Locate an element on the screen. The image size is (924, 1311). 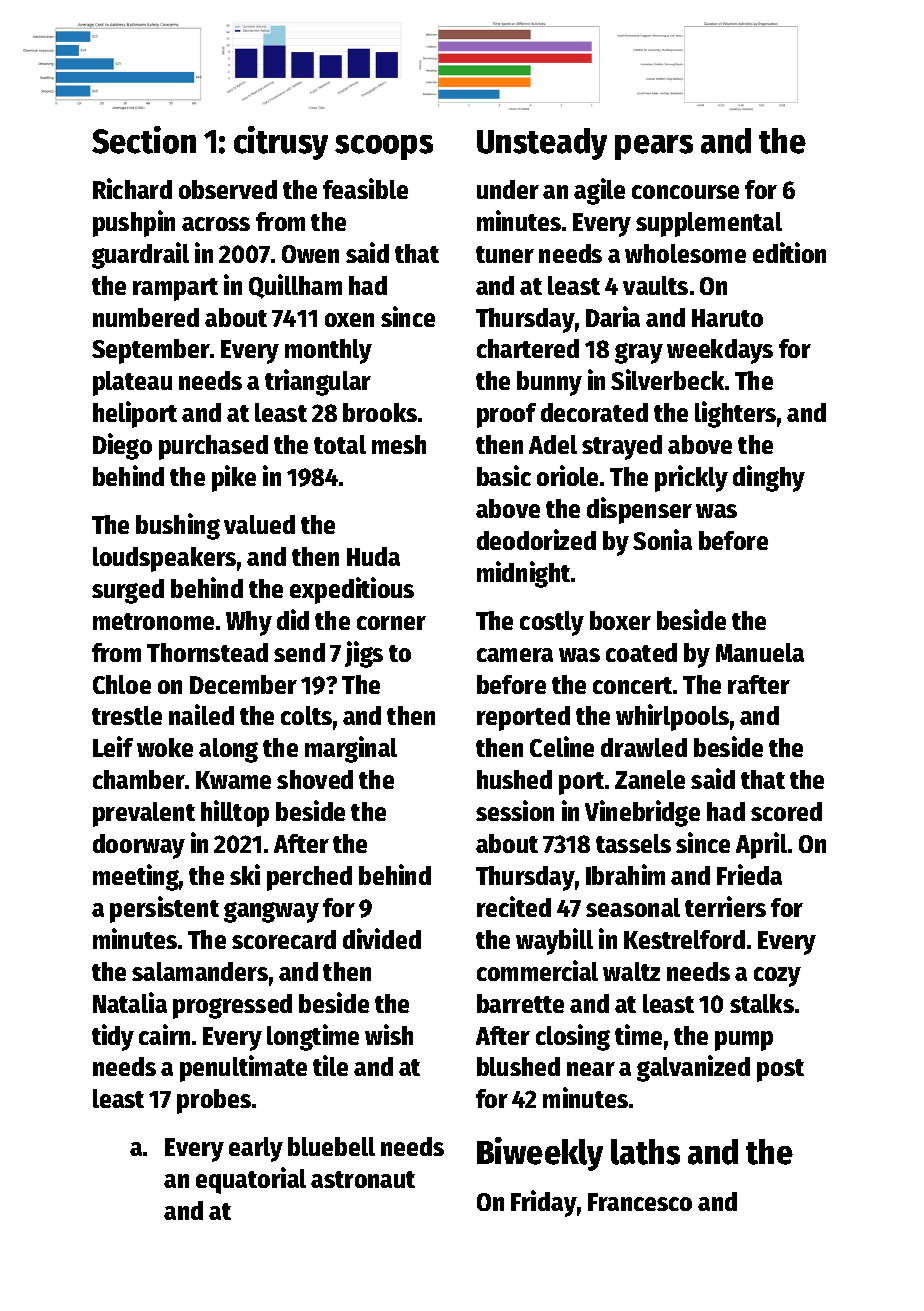
did is located at coordinates (293, 619).
